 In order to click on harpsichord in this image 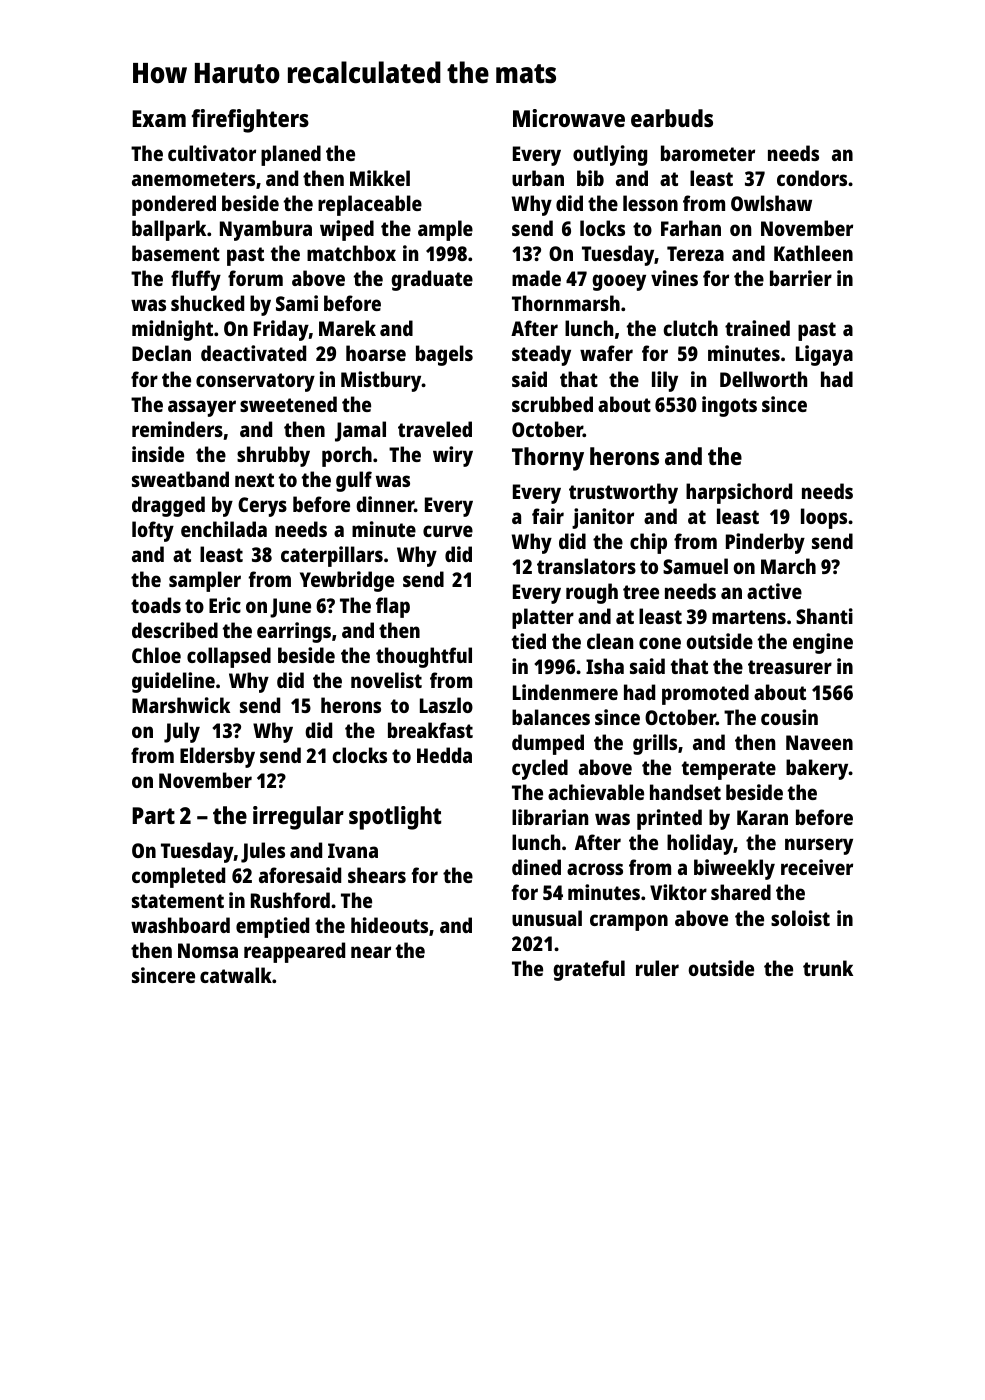, I will do `click(739, 493)`.
